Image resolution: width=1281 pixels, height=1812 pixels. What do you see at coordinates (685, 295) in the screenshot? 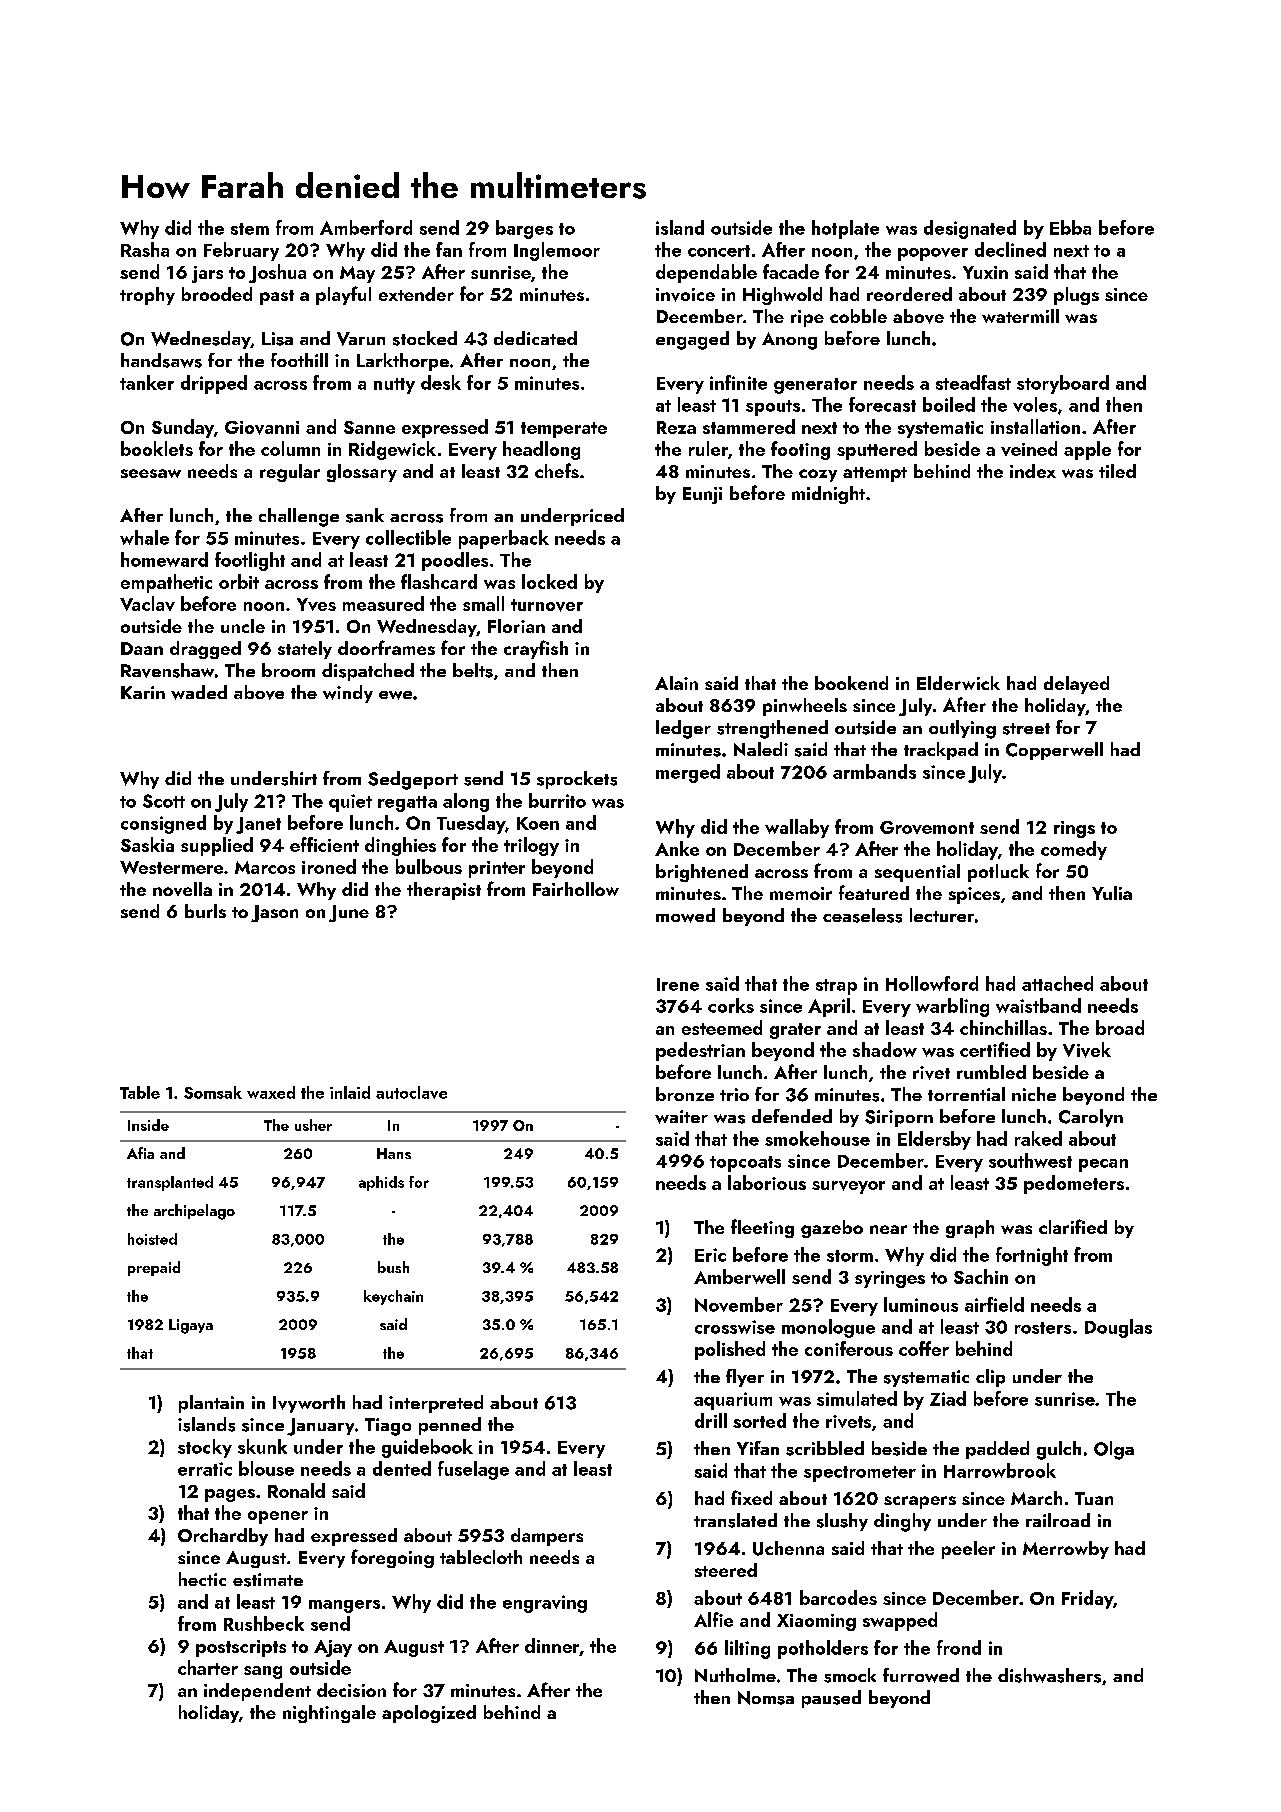
I see `invoice` at bounding box center [685, 295].
